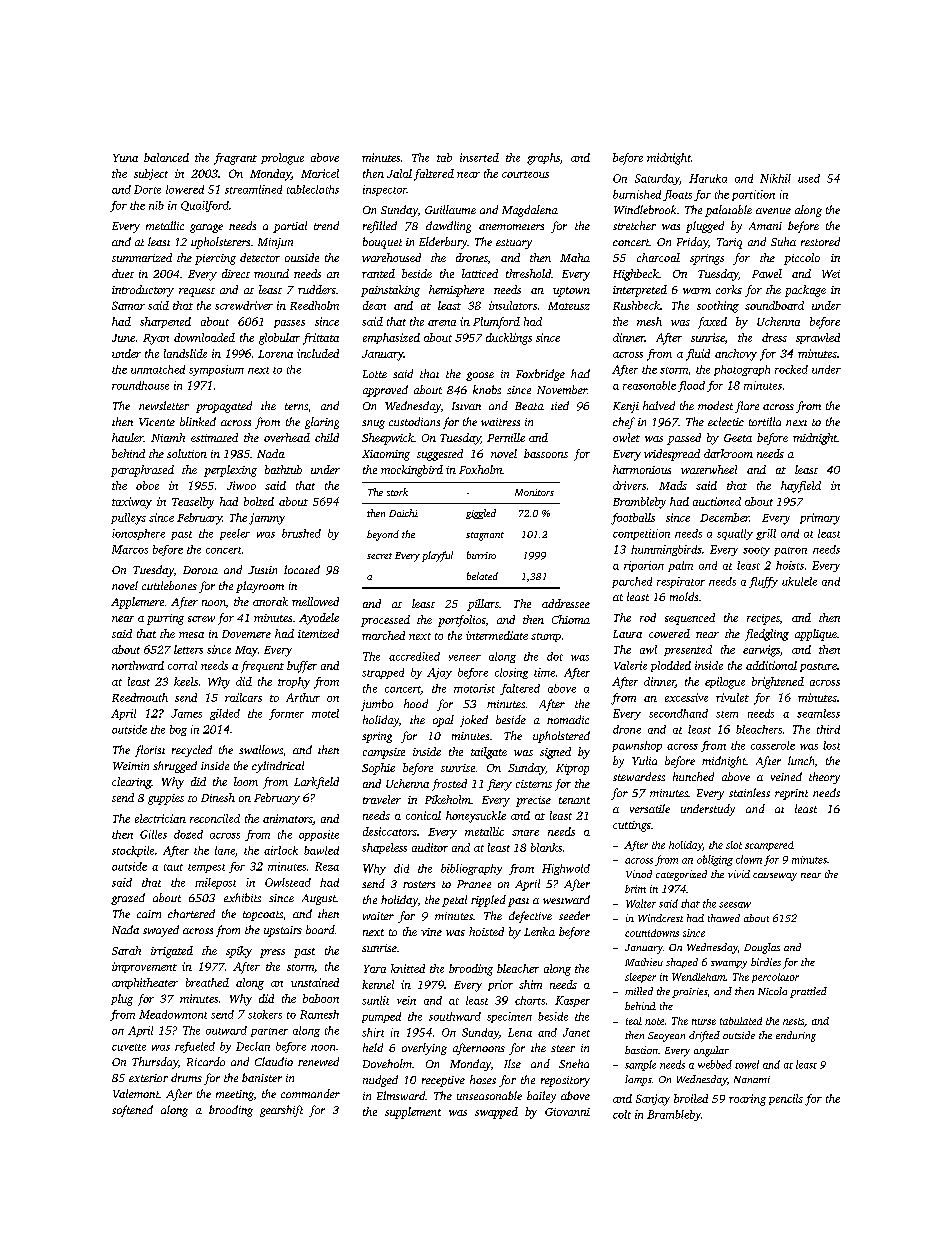  I want to click on opposite, so click(319, 835).
